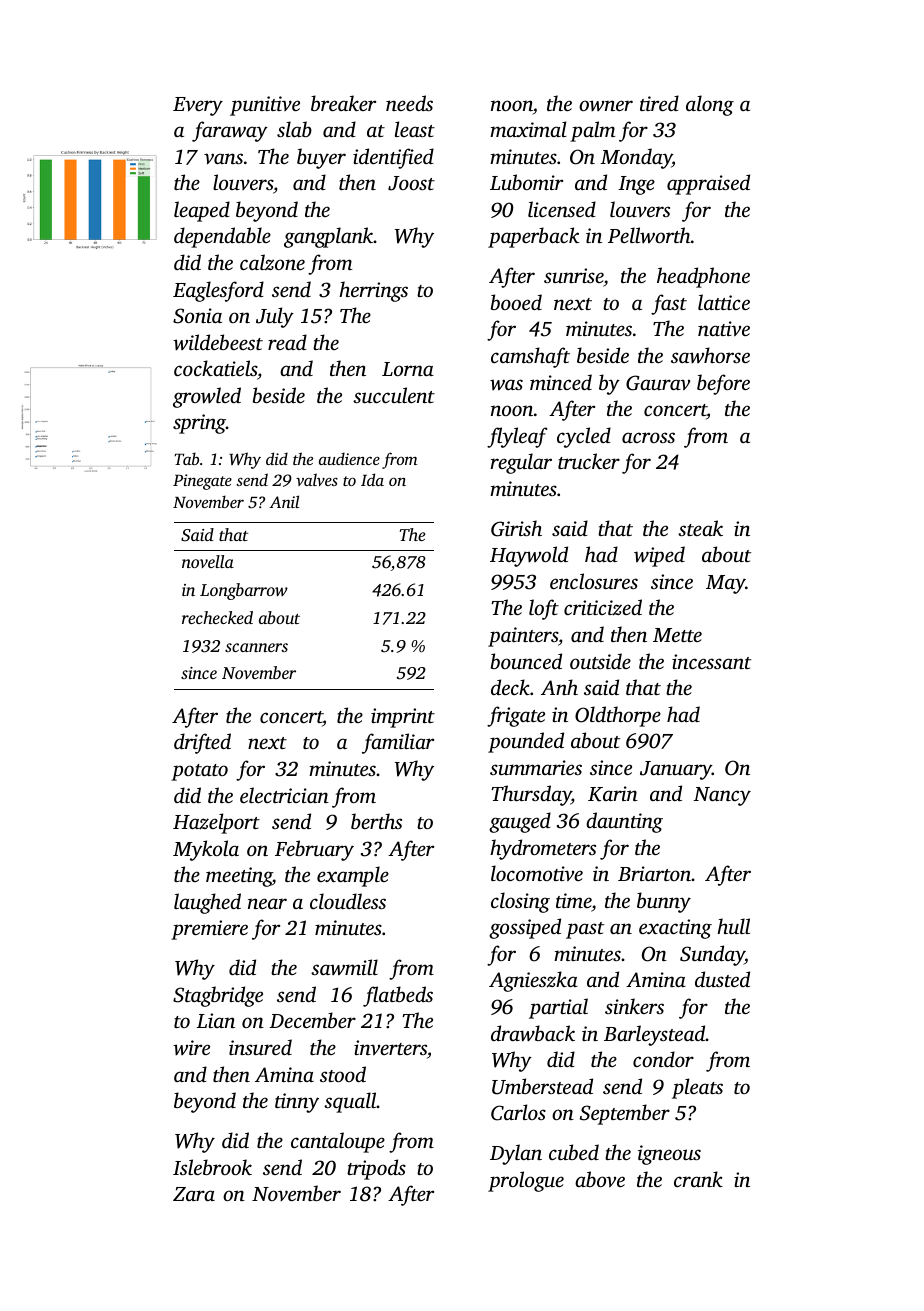  Describe the element at coordinates (398, 996) in the screenshot. I see `flatbeds` at that location.
